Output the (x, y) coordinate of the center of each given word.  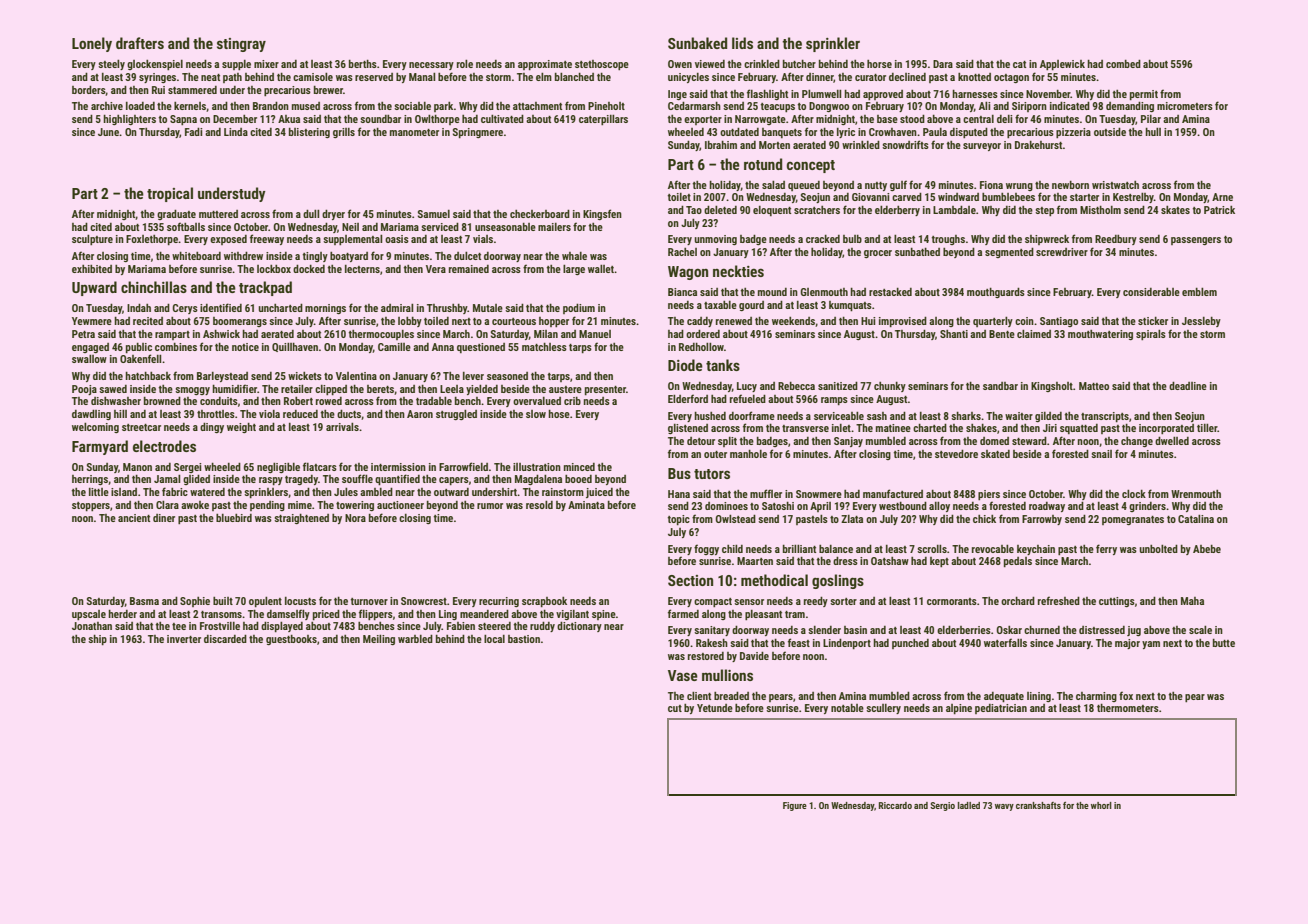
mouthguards (996, 292)
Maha (1192, 601)
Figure (795, 806)
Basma (144, 601)
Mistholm (1100, 210)
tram (795, 614)
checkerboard (540, 213)
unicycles (688, 78)
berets (380, 389)
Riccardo (895, 805)
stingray (241, 45)
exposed (228, 240)
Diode (685, 365)
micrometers (1185, 106)
